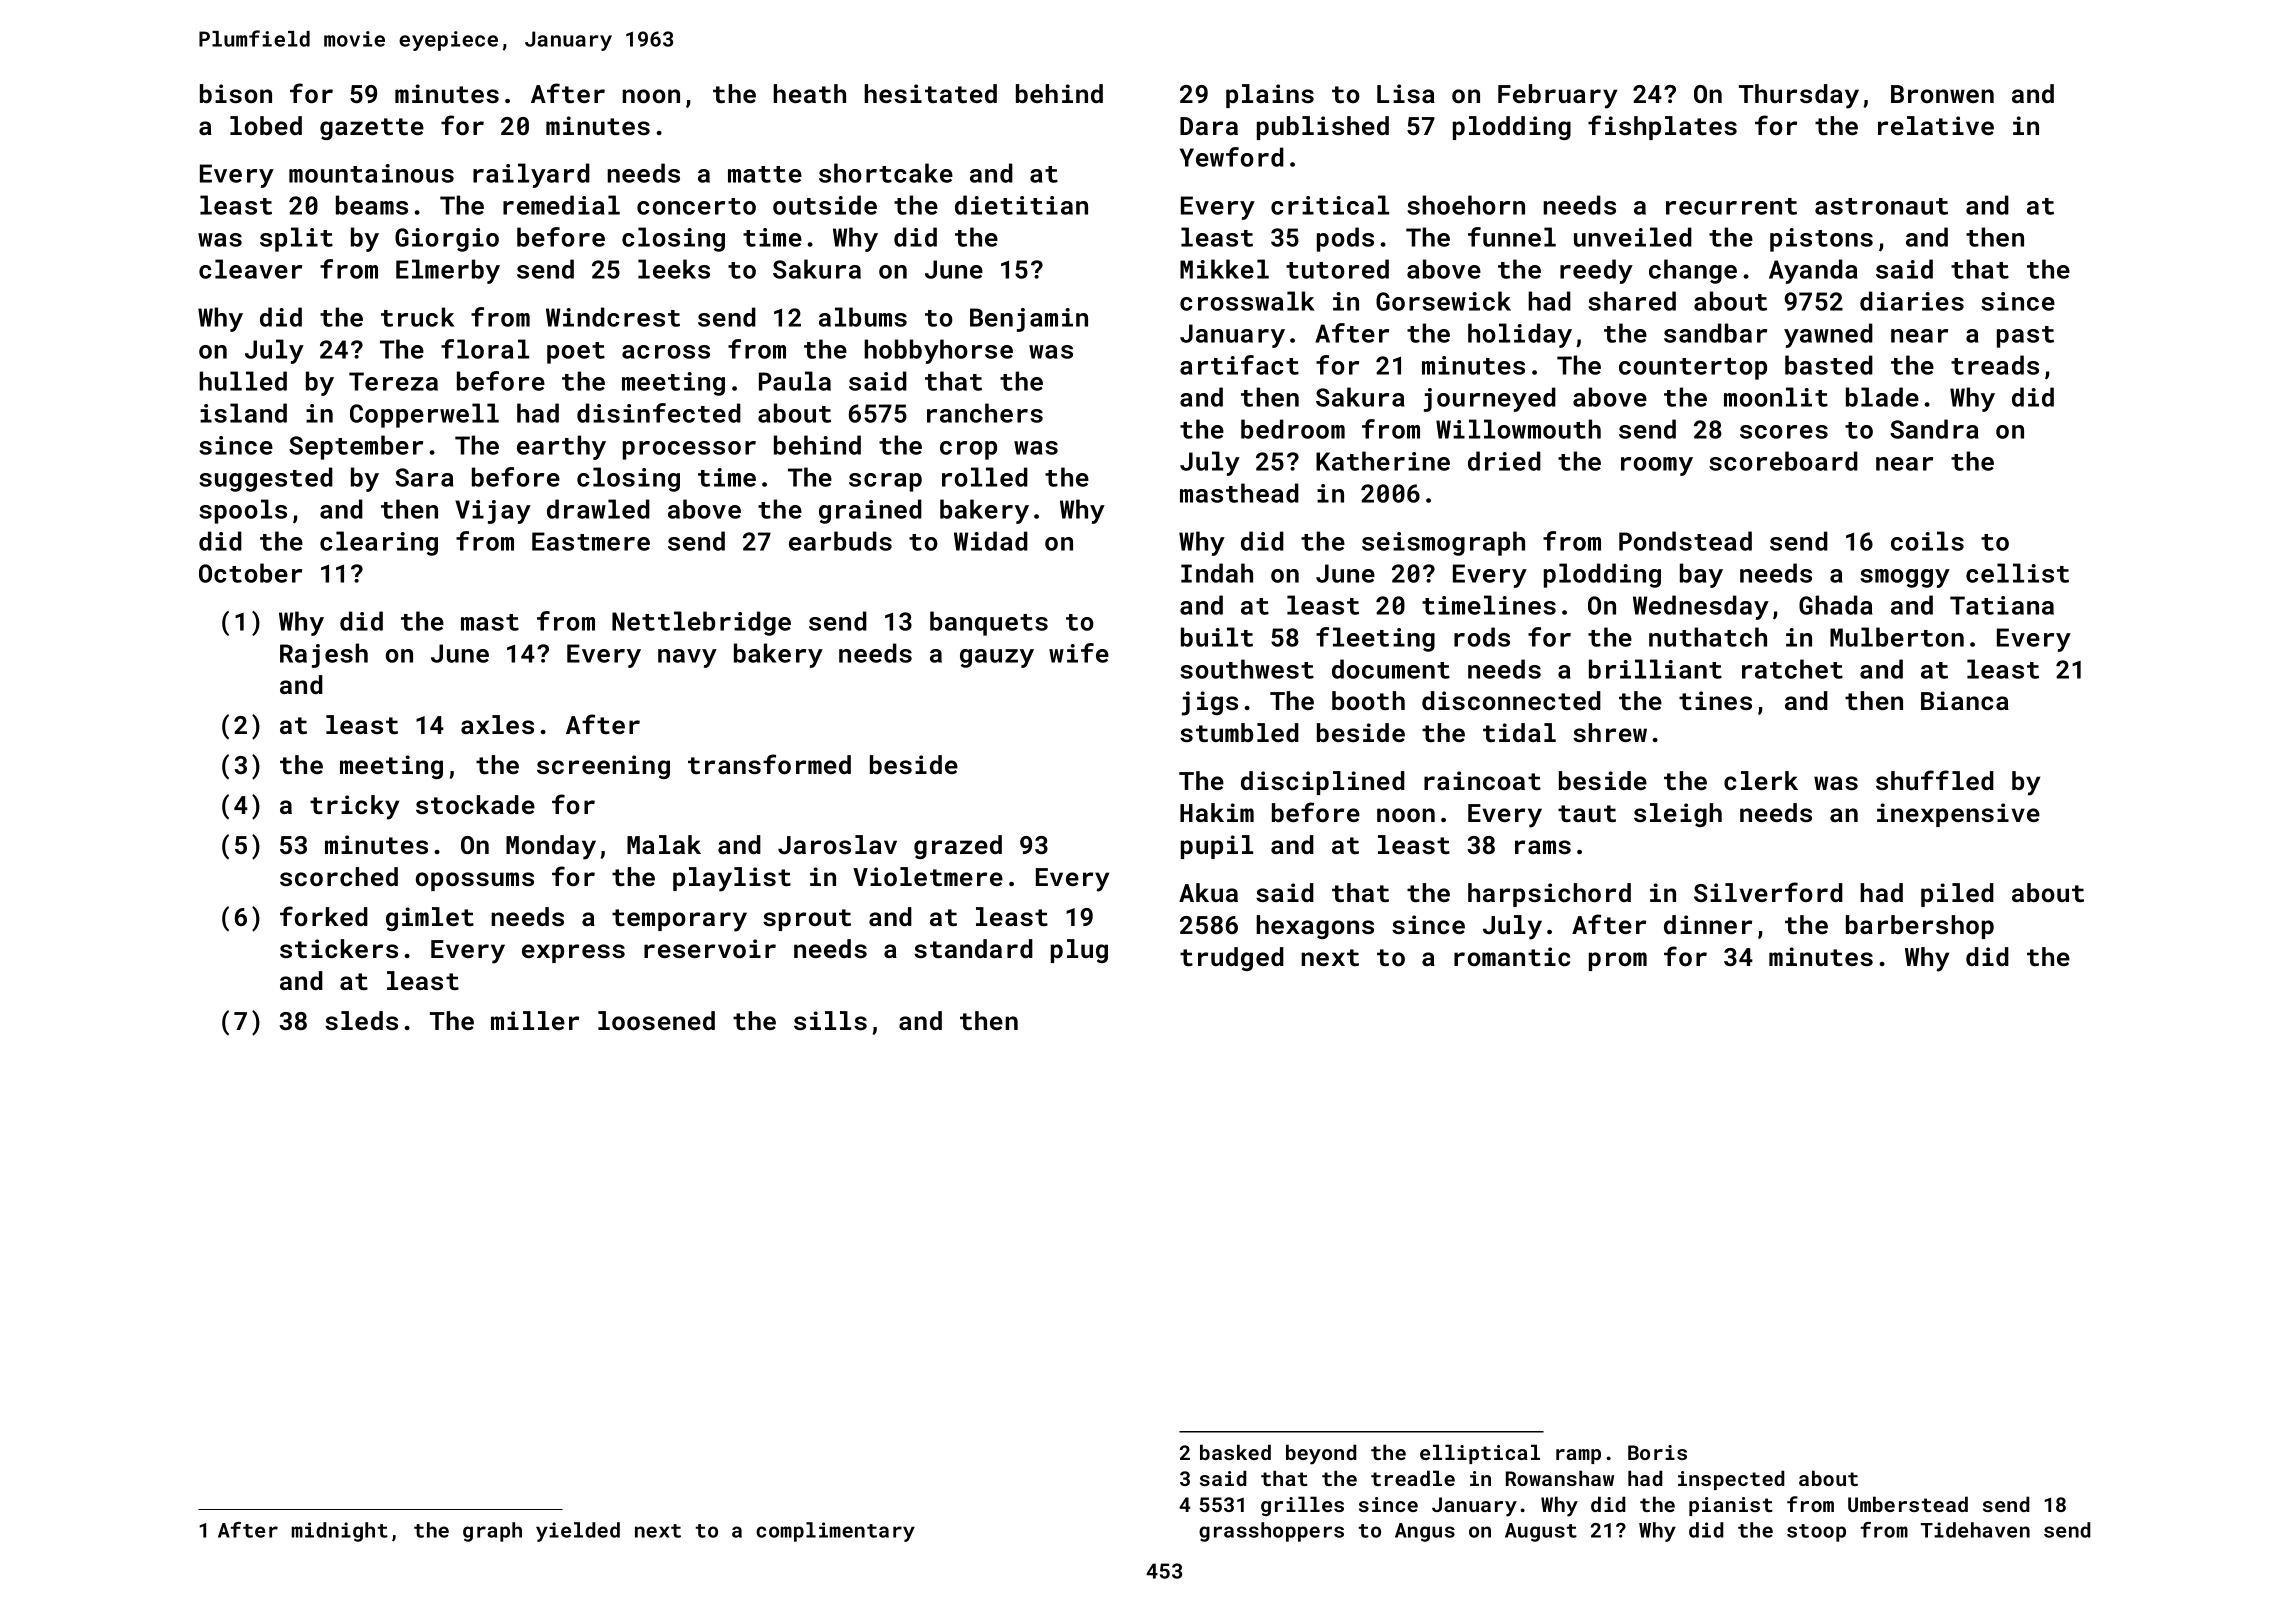 The height and width of the document is (1620, 2292). I want to click on bison, so click(236, 93).
